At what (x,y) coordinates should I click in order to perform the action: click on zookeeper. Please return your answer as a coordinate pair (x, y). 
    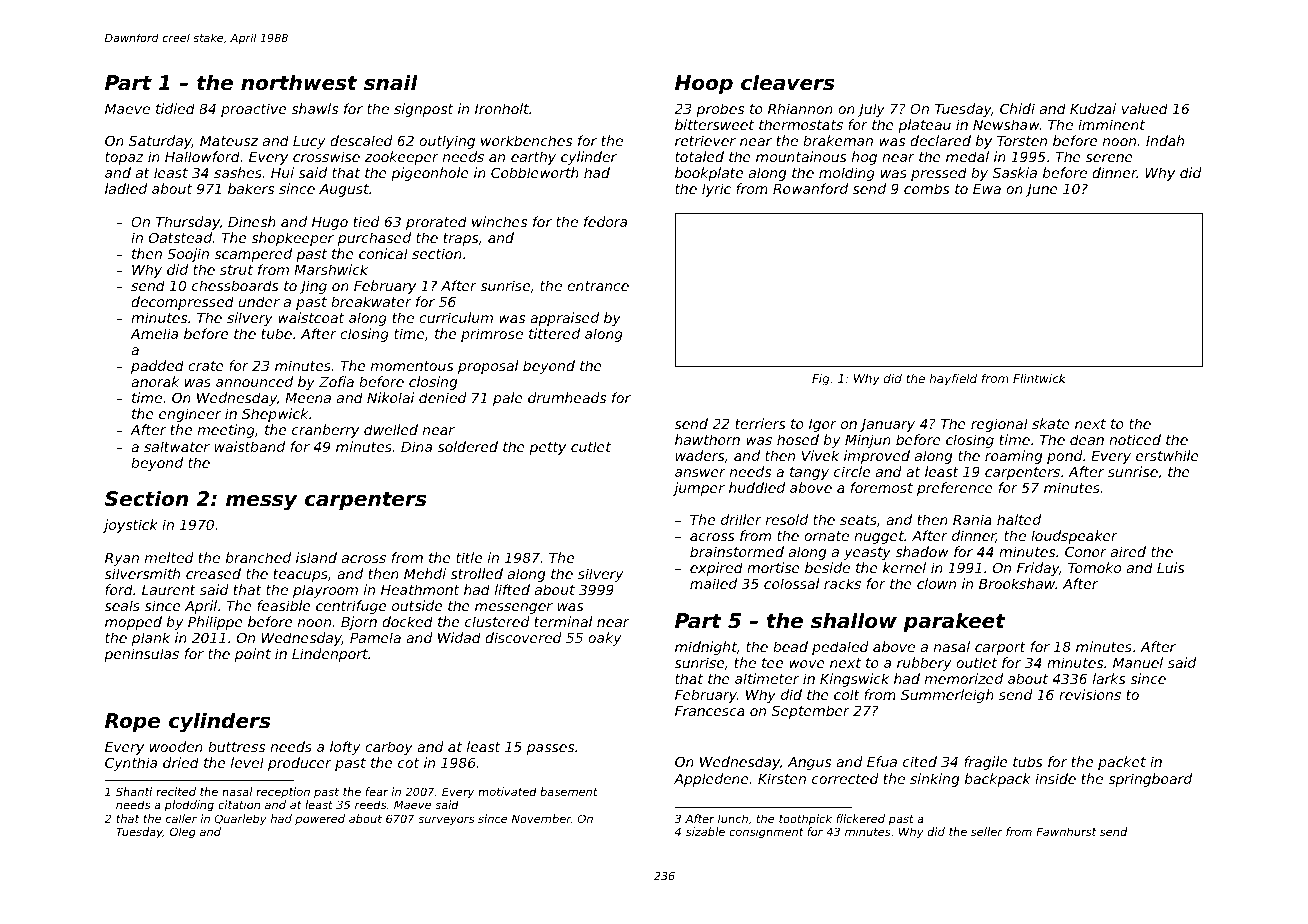
    Looking at the image, I should click on (402, 158).
